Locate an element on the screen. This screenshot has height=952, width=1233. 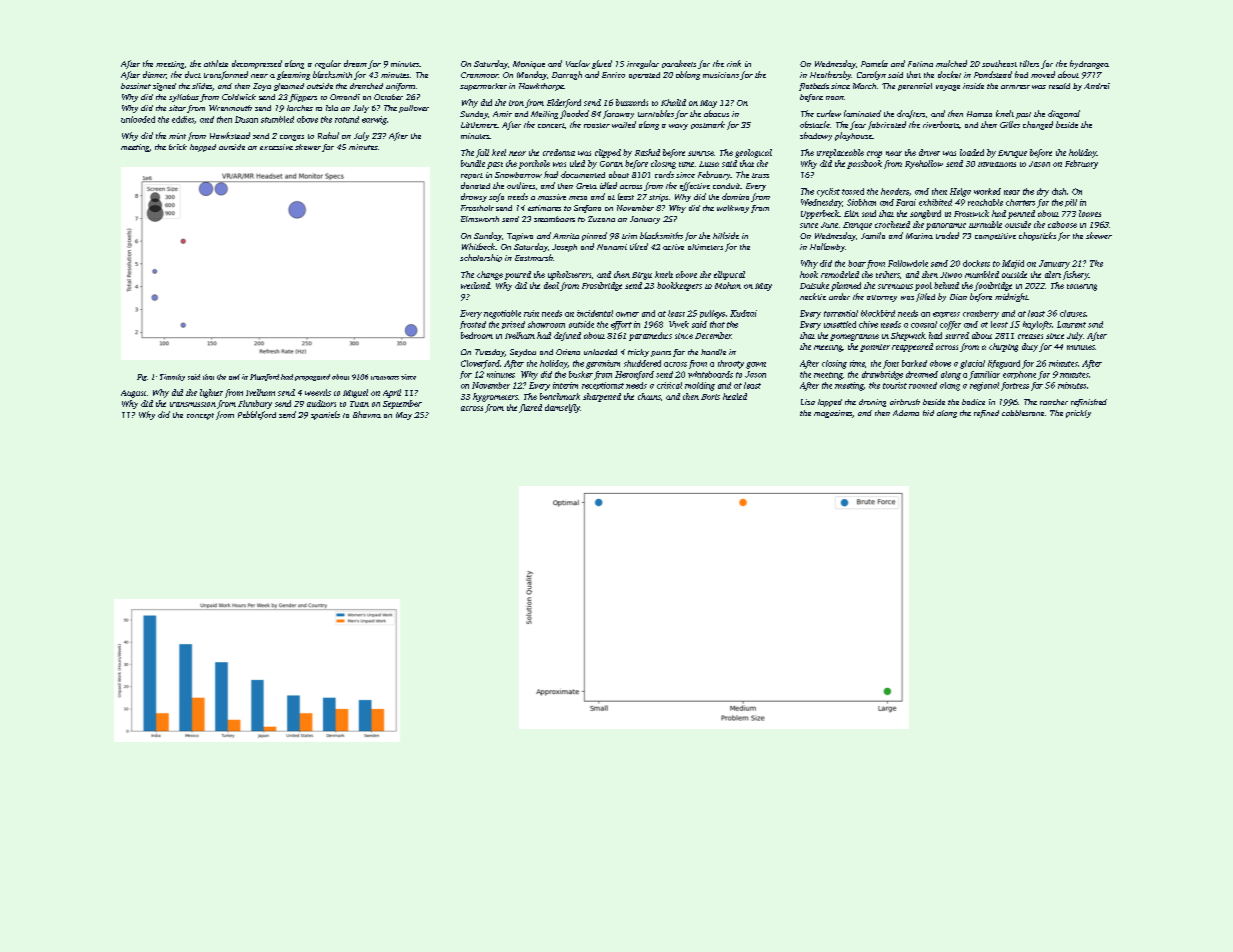
headers is located at coordinates (895, 191).
